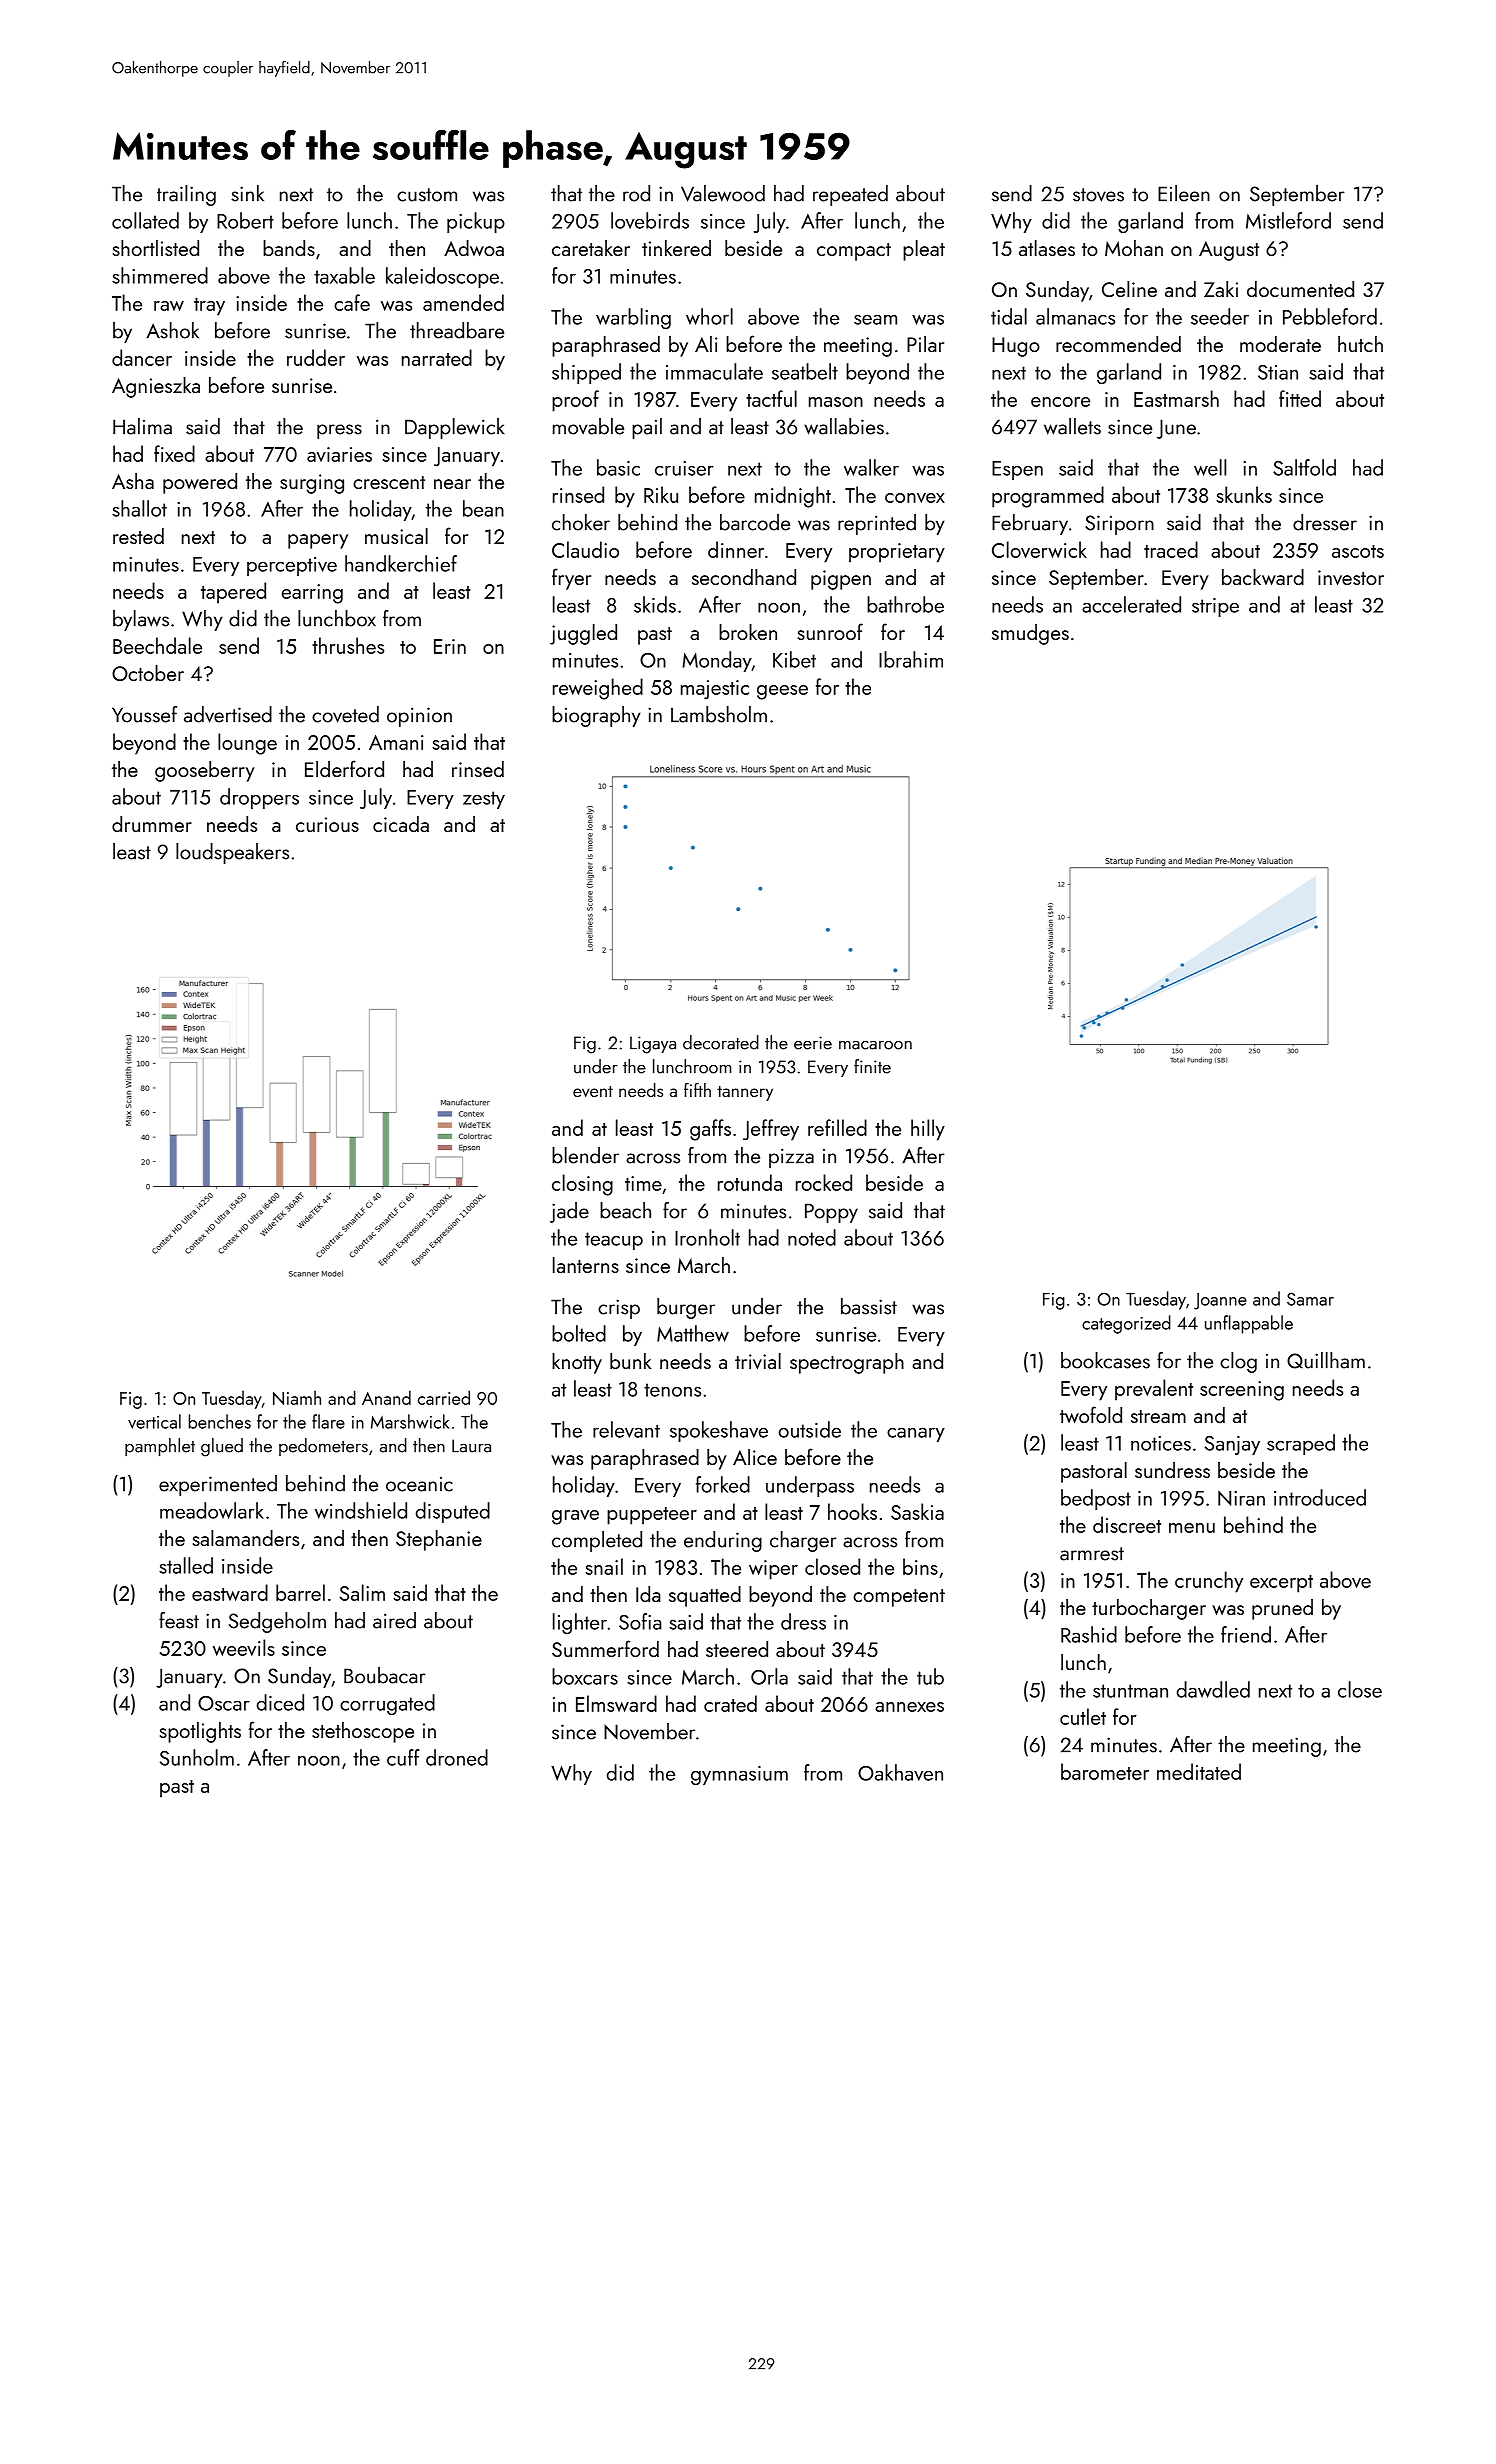  What do you see at coordinates (212, 1510) in the document?
I see `meadowlark` at bounding box center [212, 1510].
